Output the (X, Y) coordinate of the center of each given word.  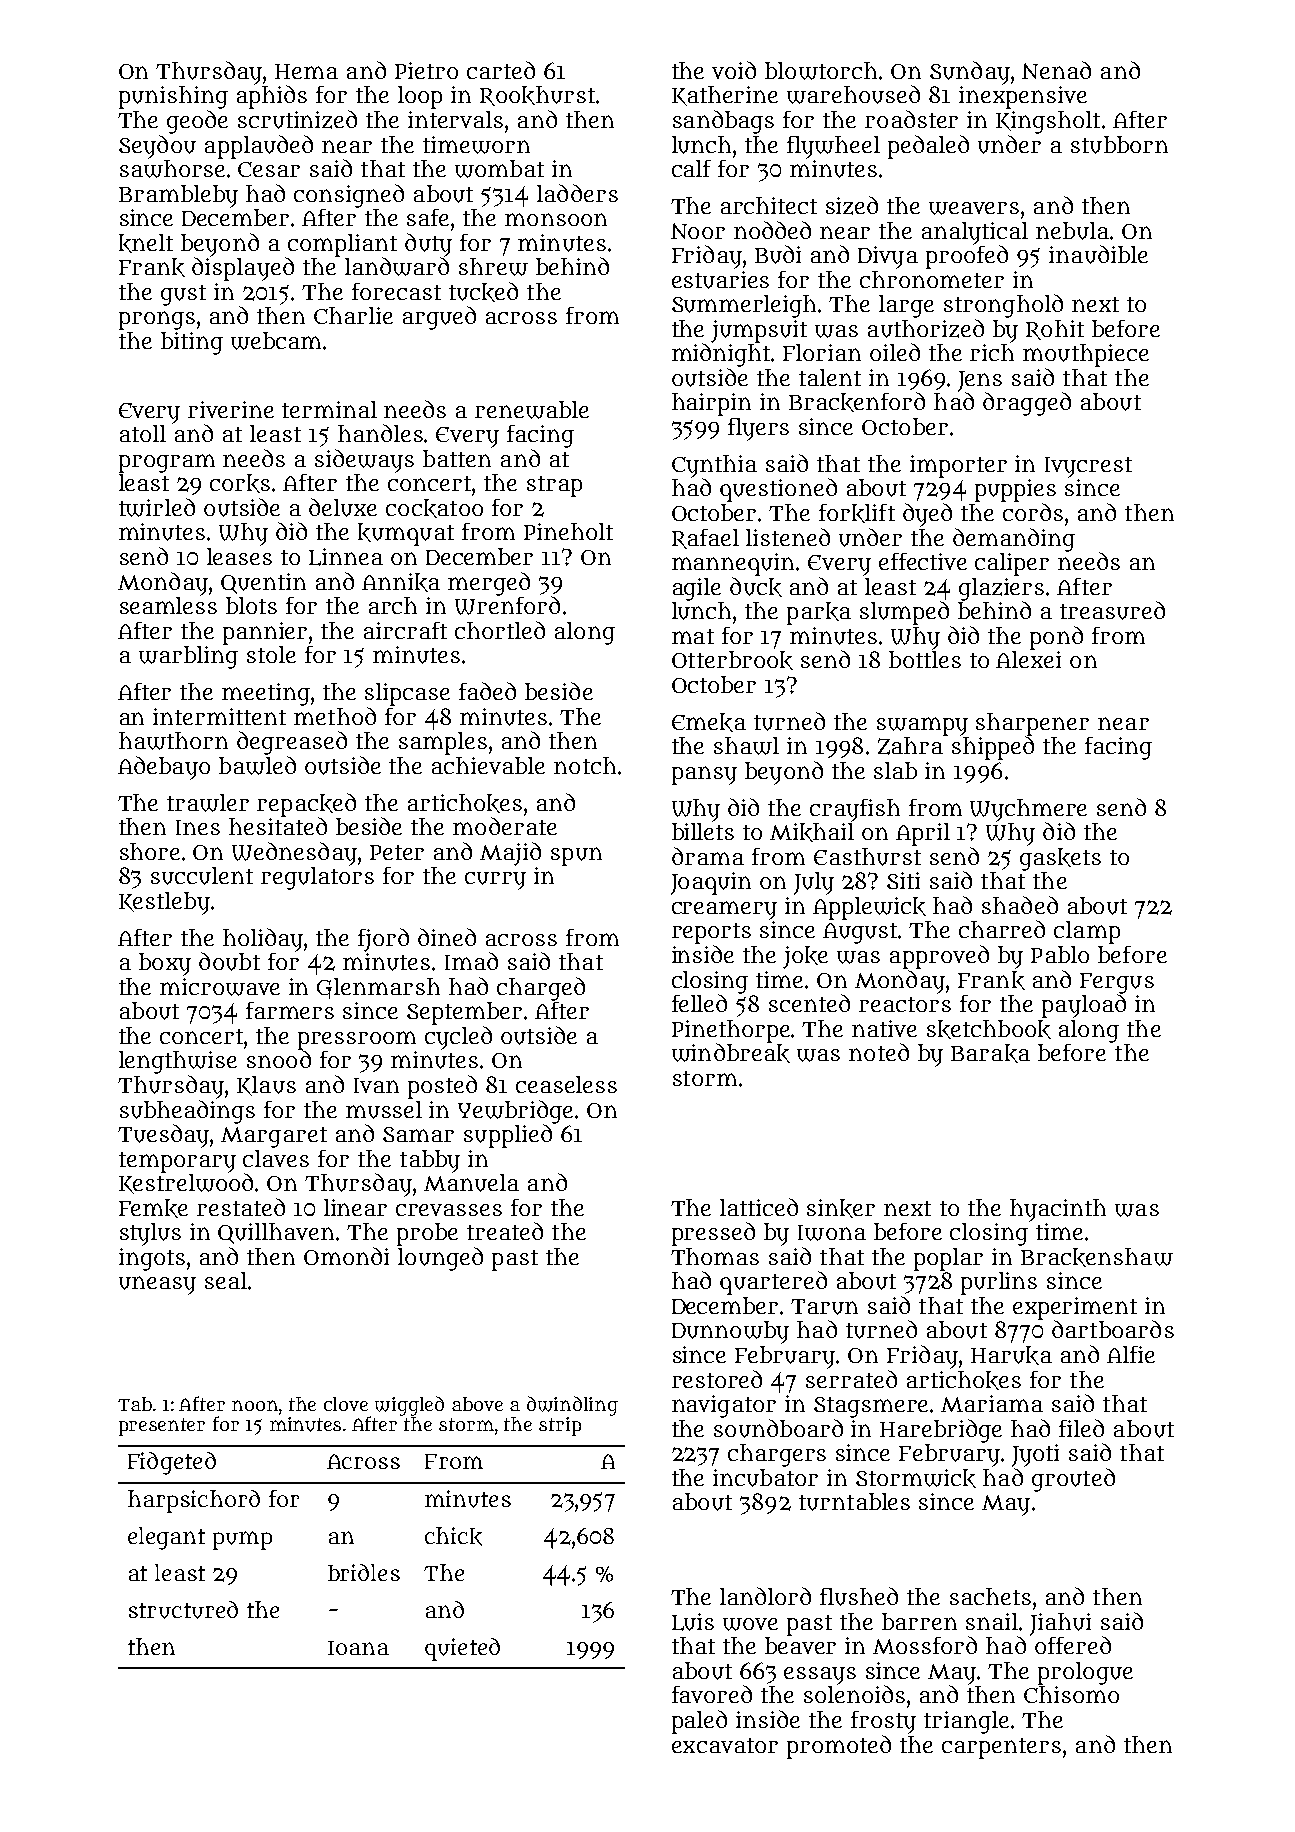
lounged (440, 1259)
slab (895, 770)
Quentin (263, 583)
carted (501, 70)
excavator (725, 1745)
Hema (306, 71)
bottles (925, 659)
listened (788, 537)
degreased (292, 743)
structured (183, 1610)
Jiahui (1060, 1624)
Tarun (824, 1307)
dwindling (572, 1406)
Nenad (1056, 70)
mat (693, 636)
